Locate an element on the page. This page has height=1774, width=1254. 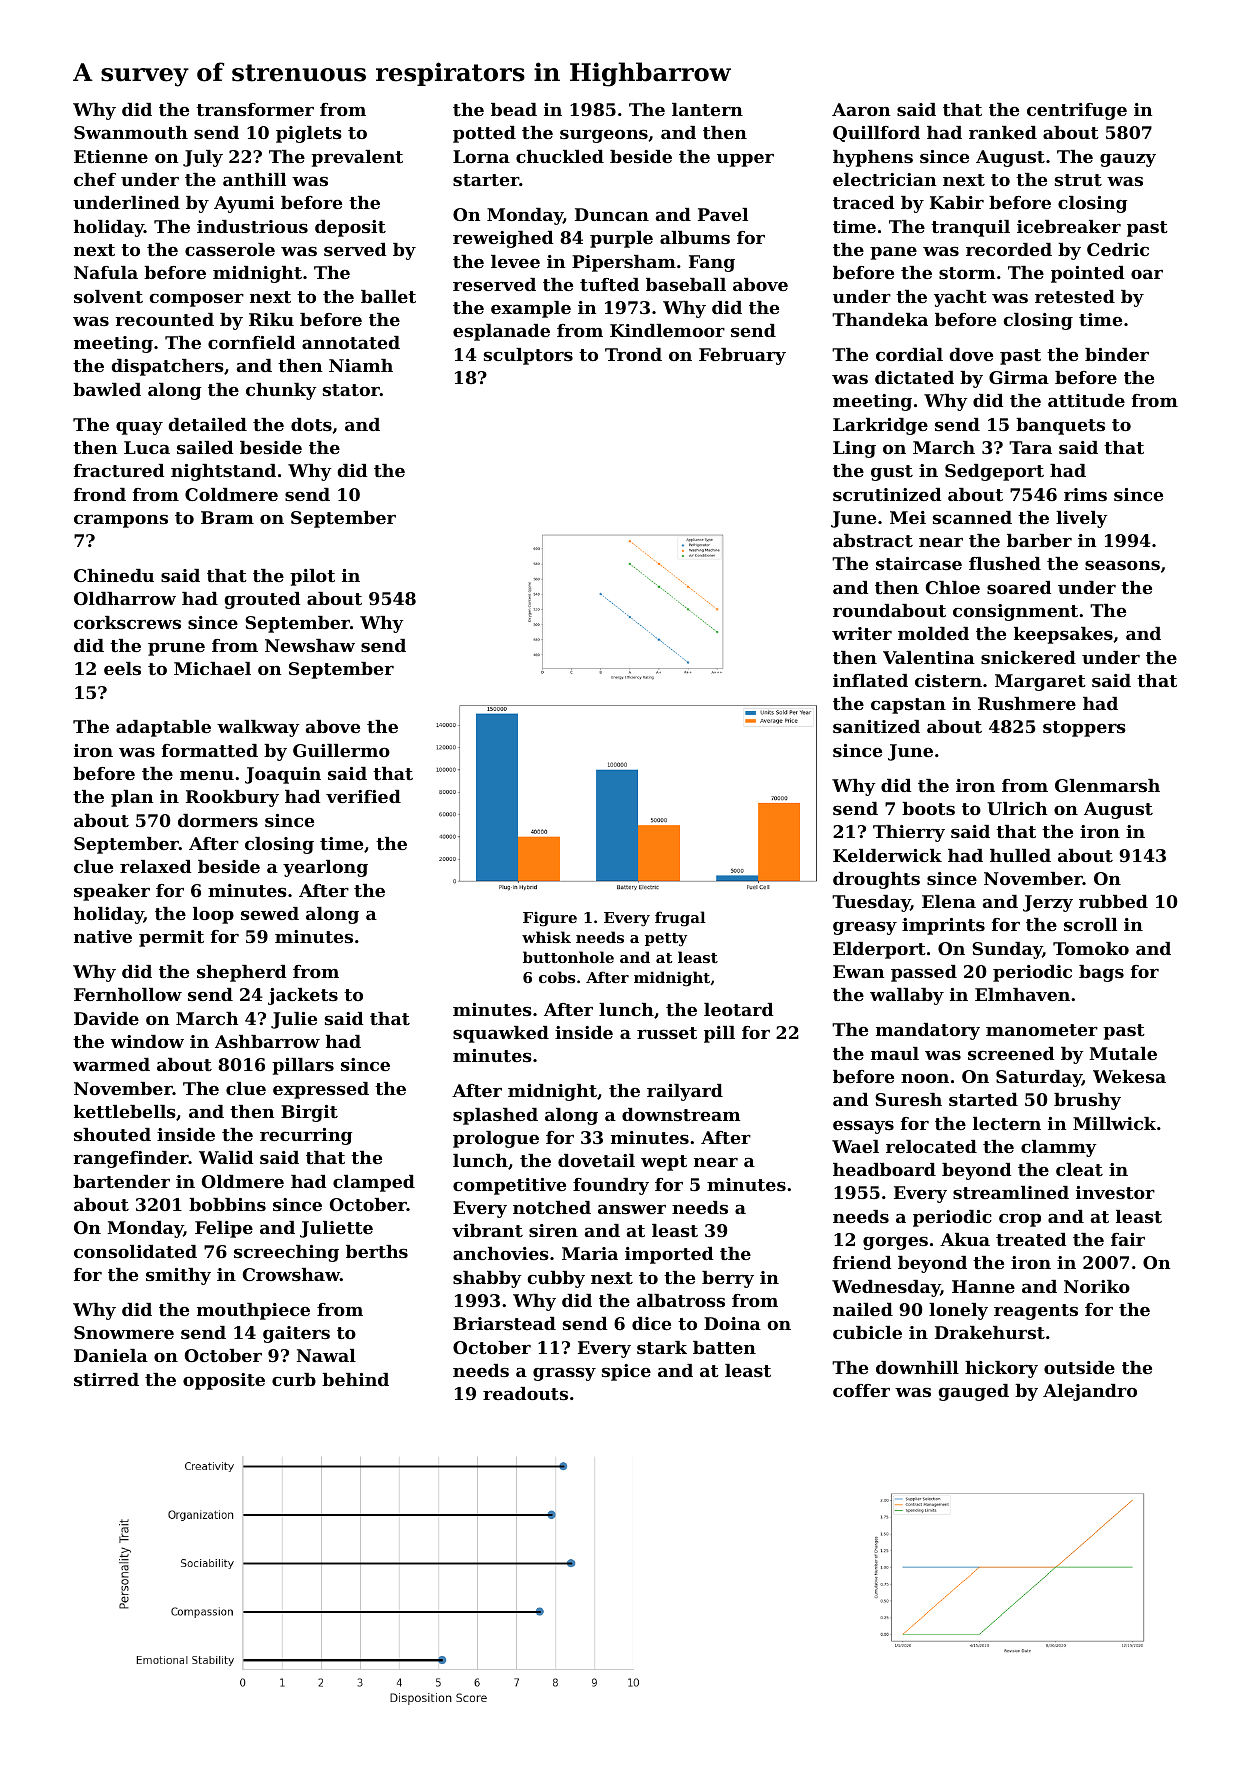
adaptable is located at coordinates (163, 728).
